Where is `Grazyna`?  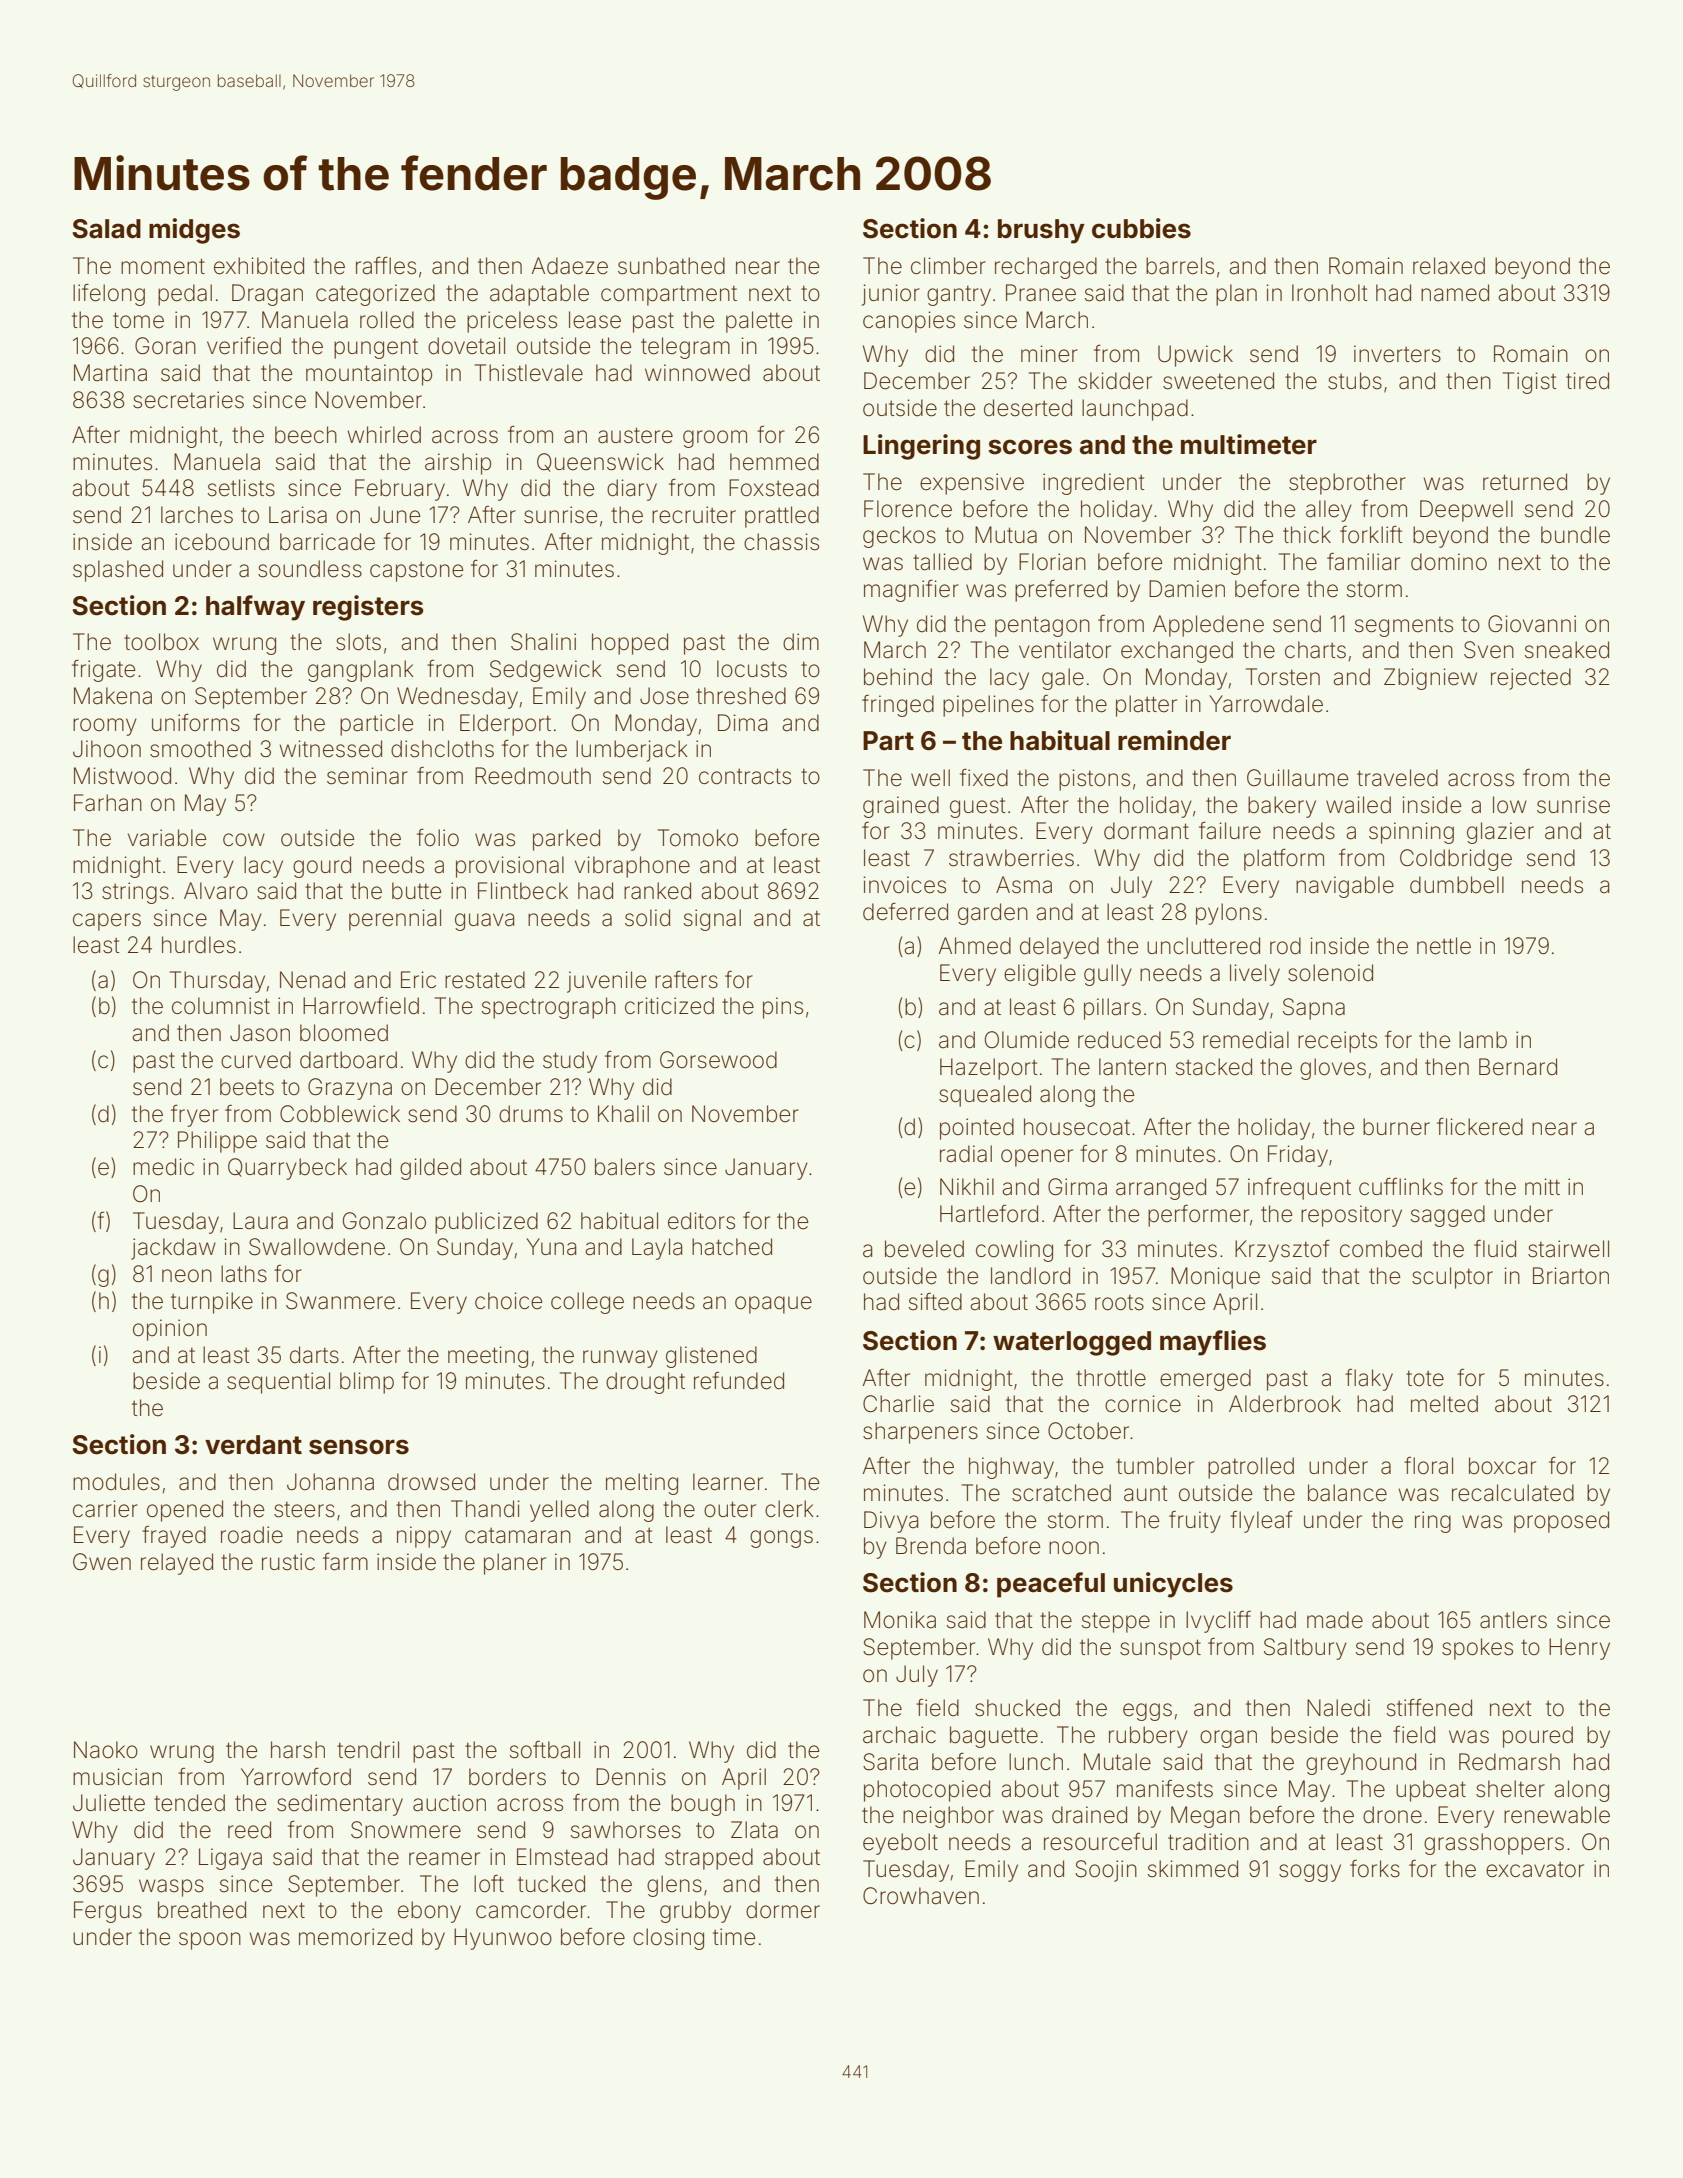
Grazyna is located at coordinates (350, 1089).
